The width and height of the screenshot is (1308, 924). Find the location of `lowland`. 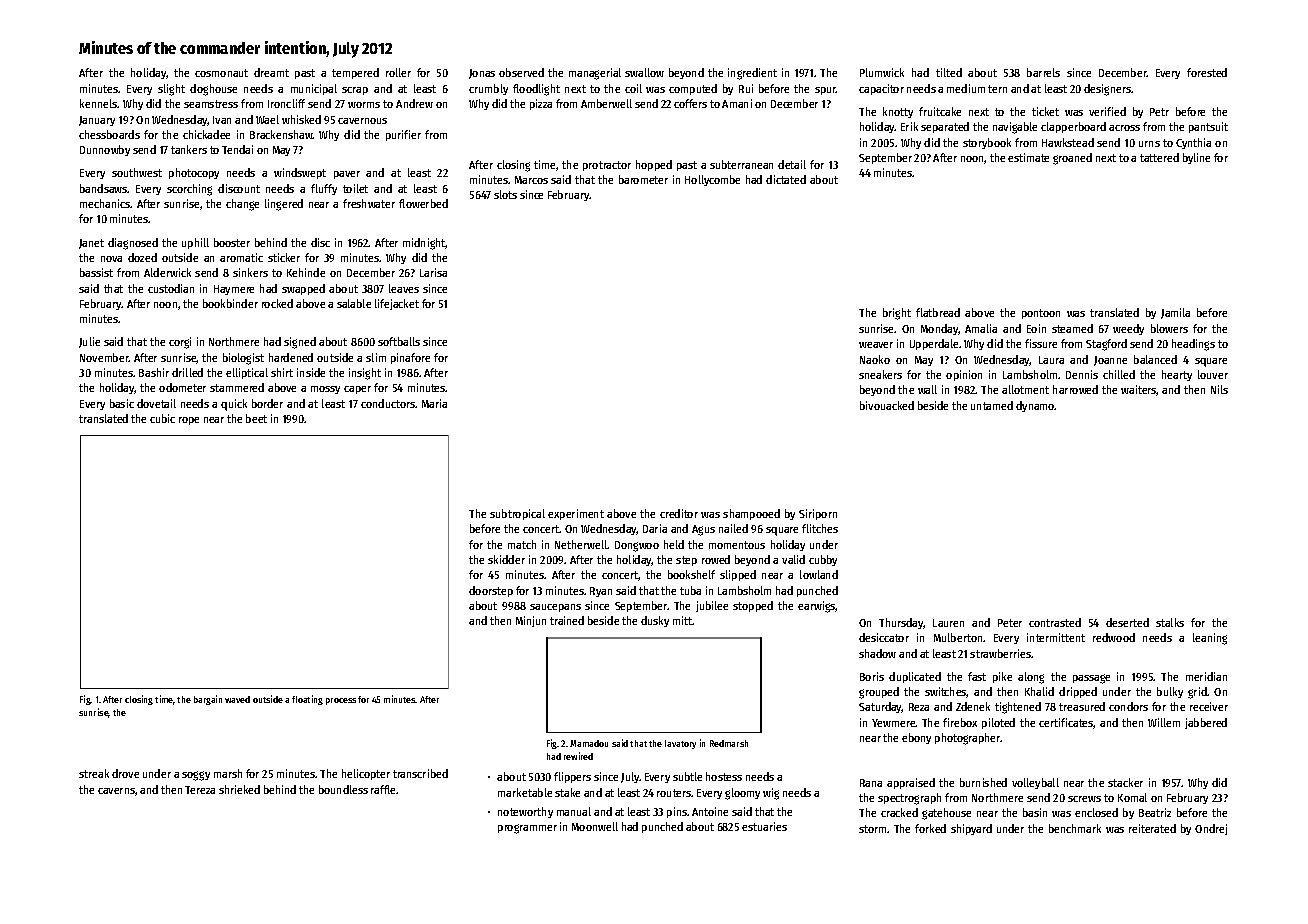

lowland is located at coordinates (819, 574).
